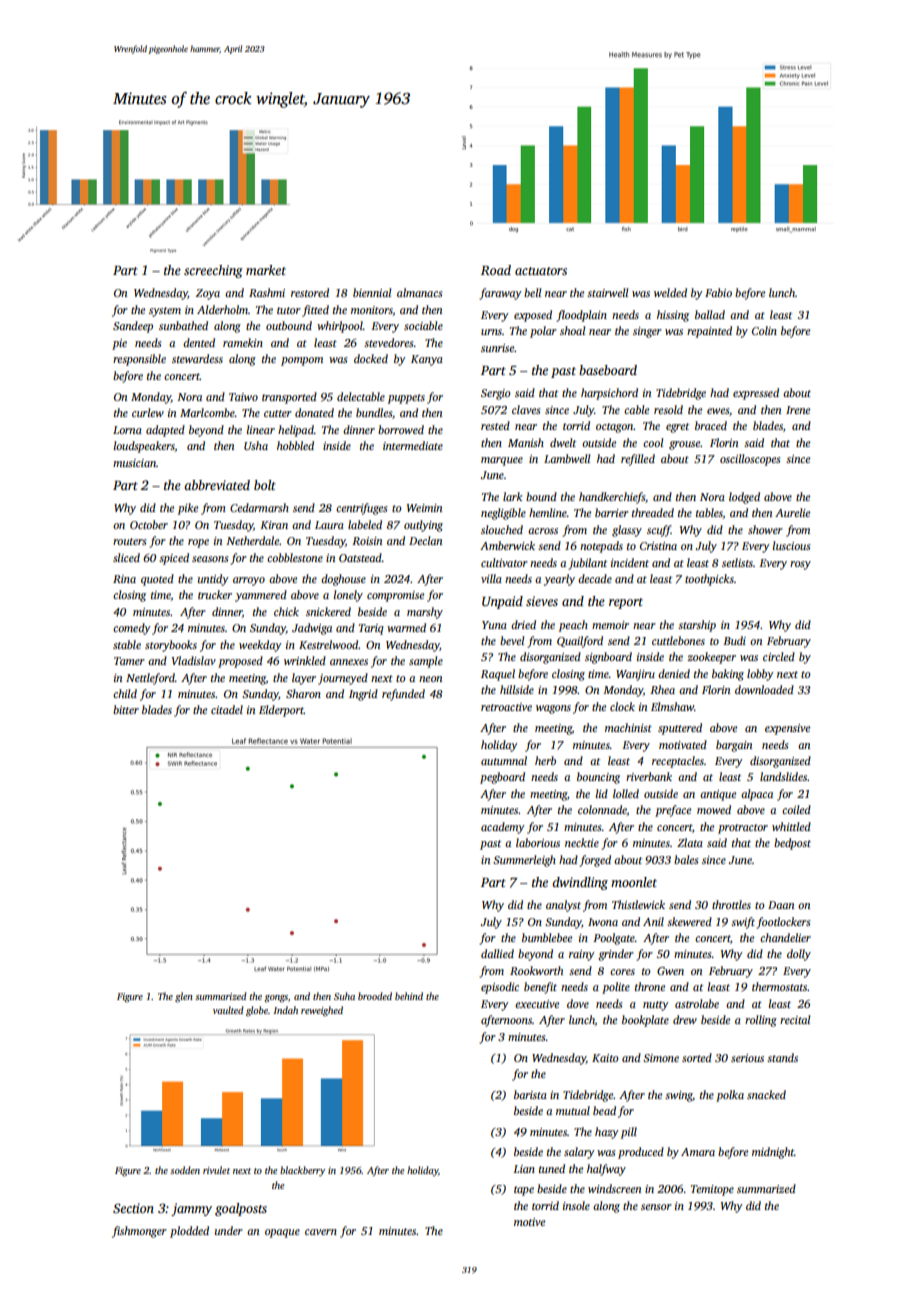  Describe the element at coordinates (718, 292) in the screenshot. I see `Fabio` at that location.
